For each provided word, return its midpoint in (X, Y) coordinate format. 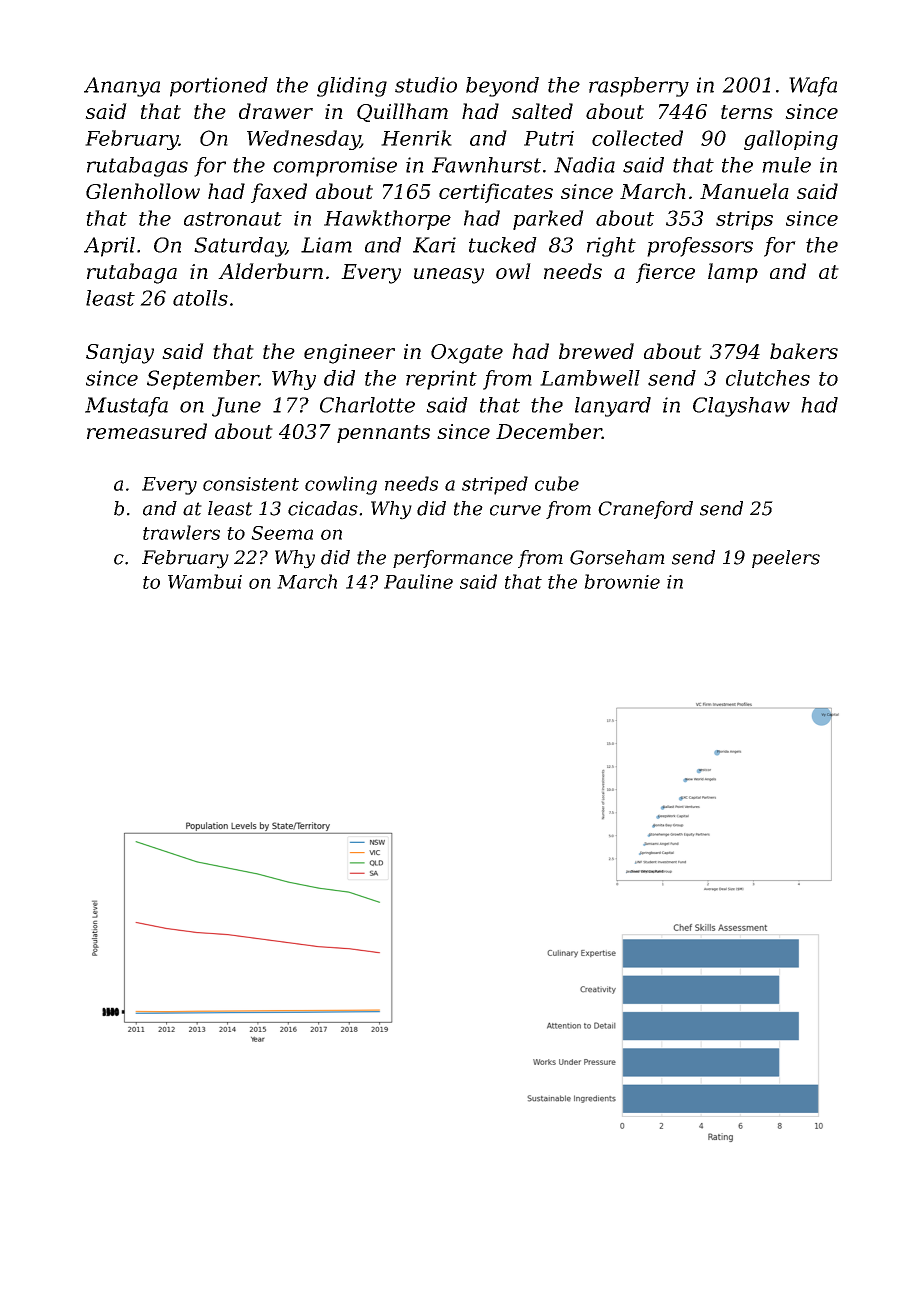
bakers (804, 351)
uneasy (449, 276)
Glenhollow (143, 191)
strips (744, 220)
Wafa (813, 87)
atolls (200, 298)
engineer (349, 354)
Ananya (122, 87)
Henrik (416, 138)
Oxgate (467, 354)
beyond (502, 87)
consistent (251, 484)
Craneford (645, 510)
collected (637, 138)
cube (557, 483)
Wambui (205, 581)
